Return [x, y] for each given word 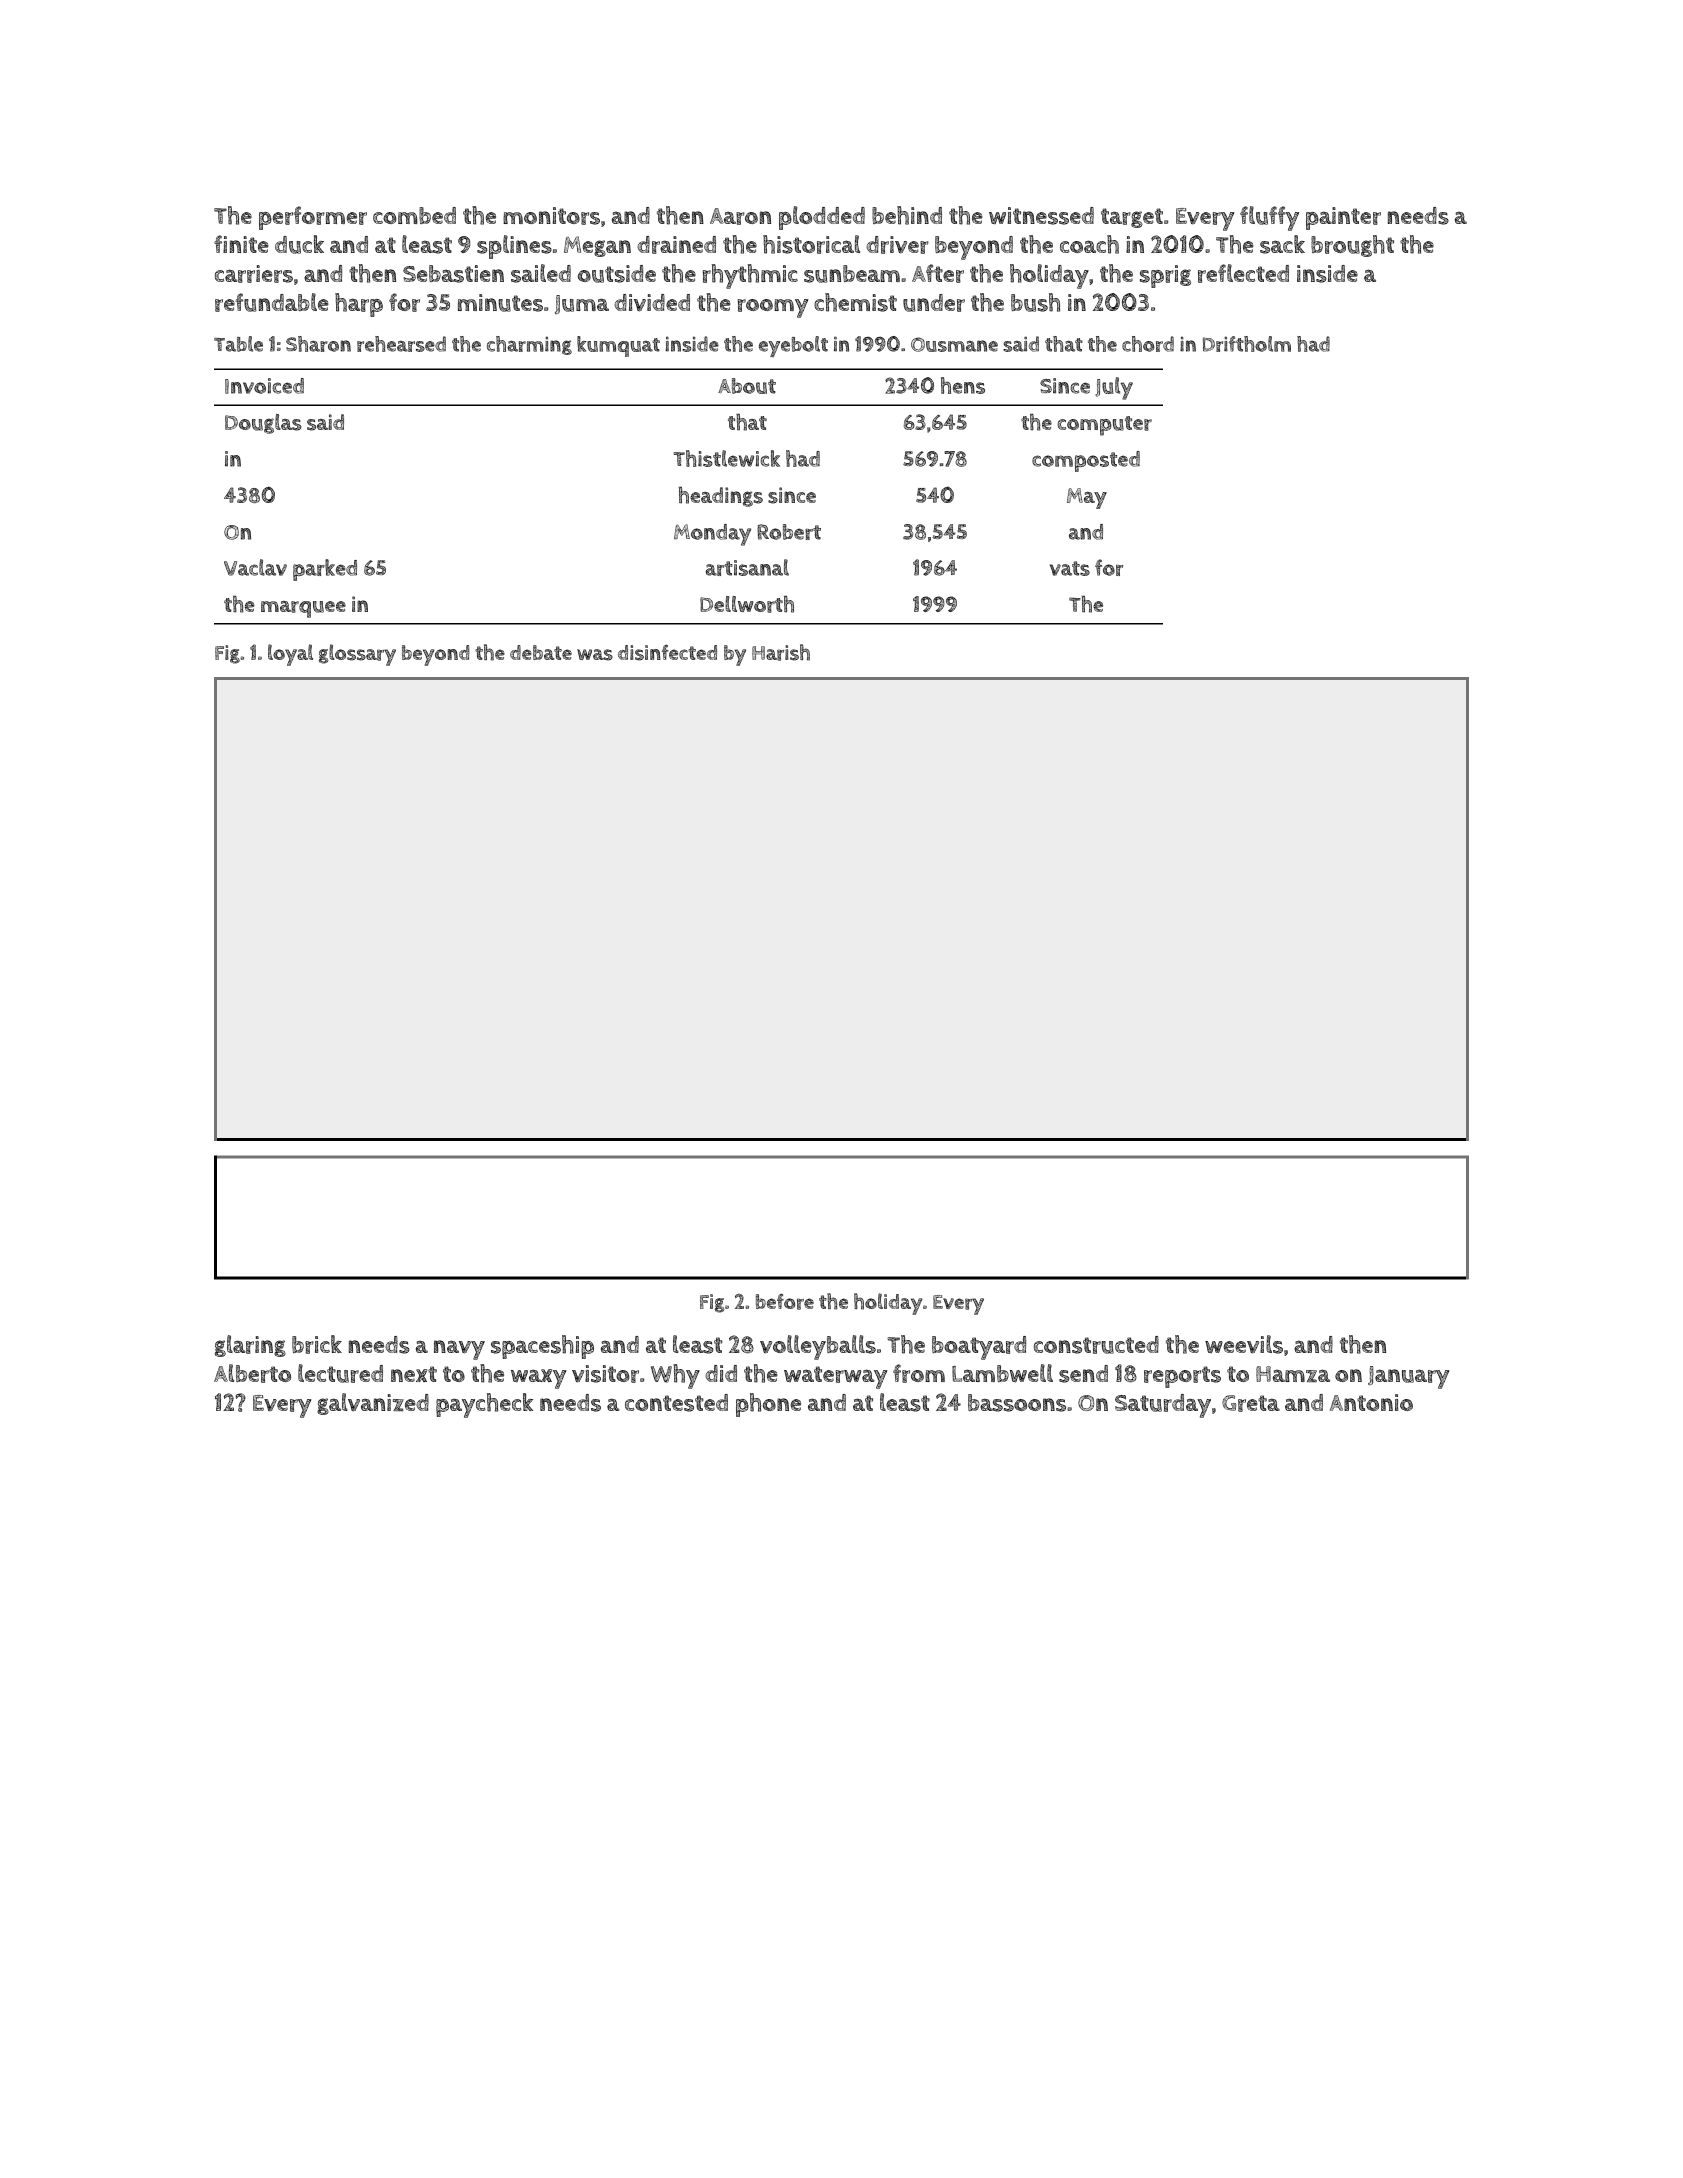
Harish [781, 652]
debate [541, 652]
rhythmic [750, 276]
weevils [1244, 1344]
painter [1343, 218]
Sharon [318, 344]
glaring [250, 1346]
